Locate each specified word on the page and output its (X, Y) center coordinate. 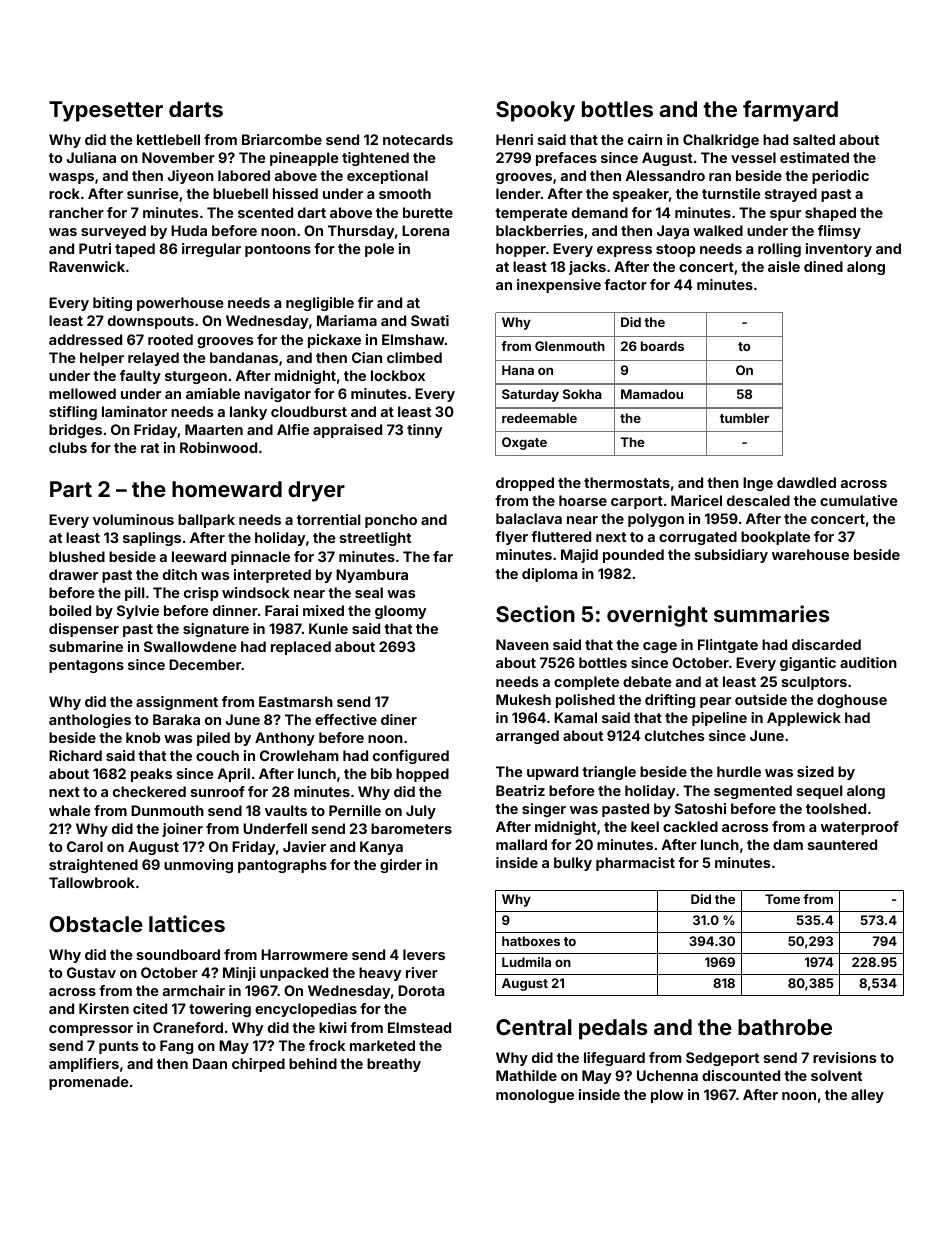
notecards (418, 139)
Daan (210, 1063)
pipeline (719, 719)
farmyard (790, 111)
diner (399, 719)
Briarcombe (282, 139)
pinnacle (260, 558)
